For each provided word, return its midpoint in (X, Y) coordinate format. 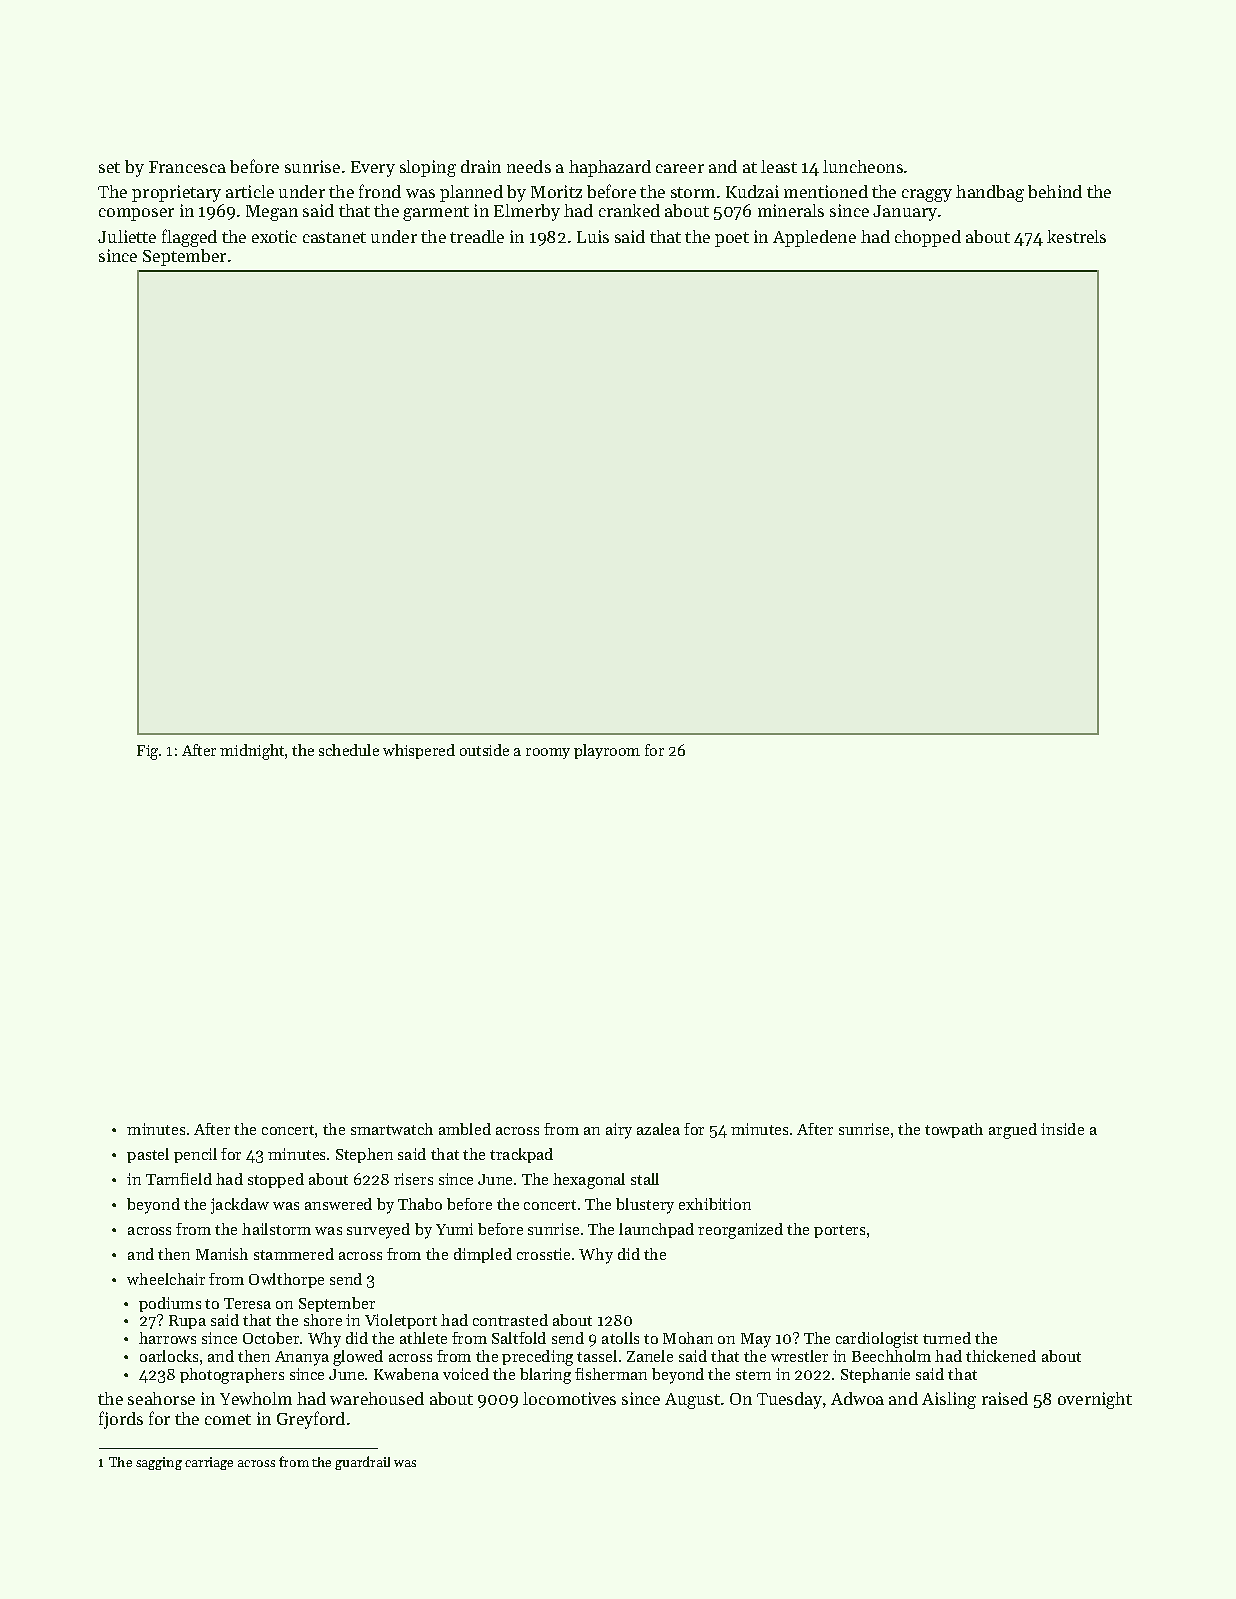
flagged (189, 238)
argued (1013, 1131)
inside (1062, 1129)
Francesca (187, 167)
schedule (349, 750)
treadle (477, 236)
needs (529, 166)
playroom (607, 751)
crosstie (543, 1254)
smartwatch (392, 1129)
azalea (658, 1129)
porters (839, 1231)
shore (323, 1320)
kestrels (1076, 236)
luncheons (863, 166)
